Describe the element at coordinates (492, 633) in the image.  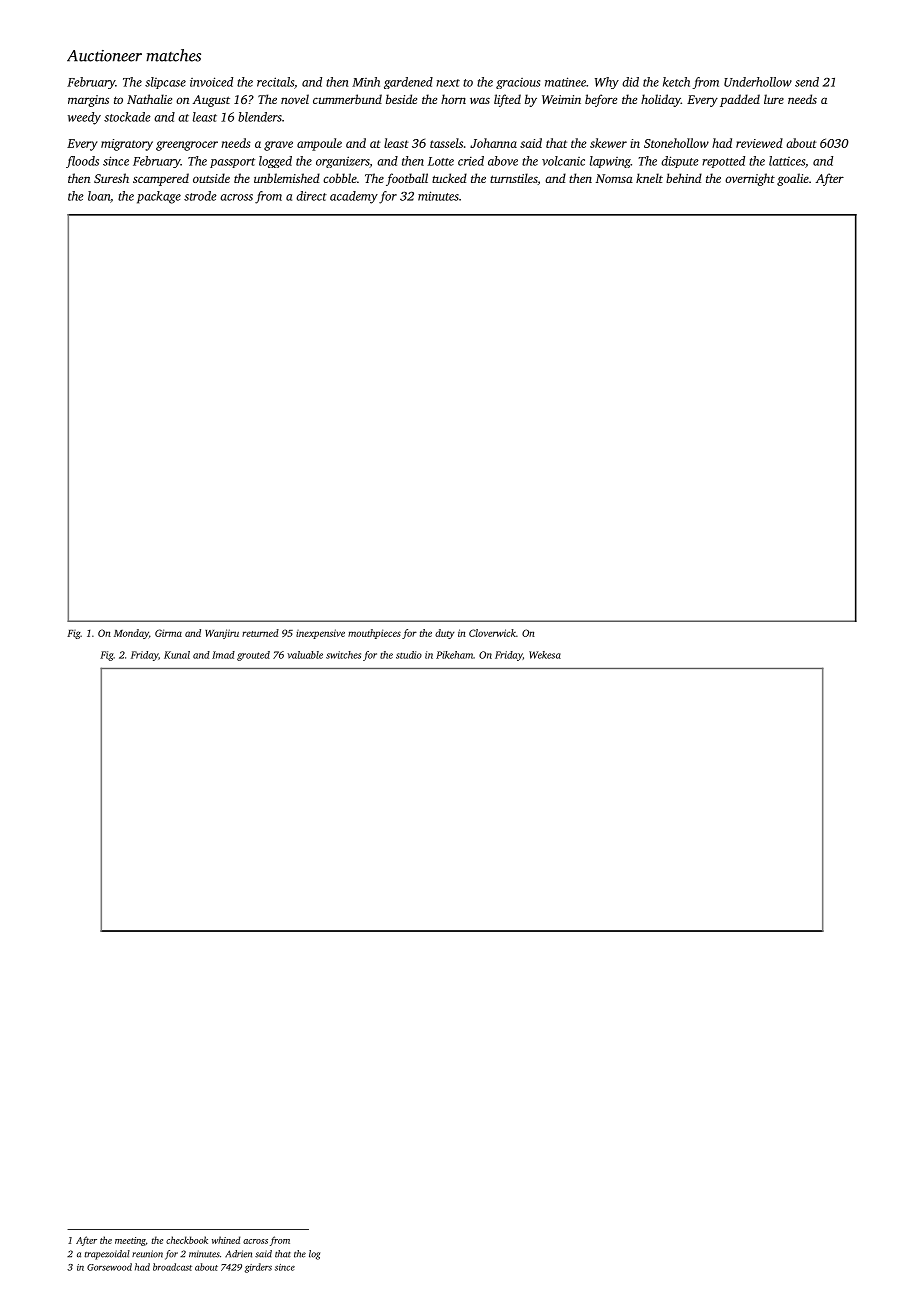
I see `Cloverwick` at that location.
